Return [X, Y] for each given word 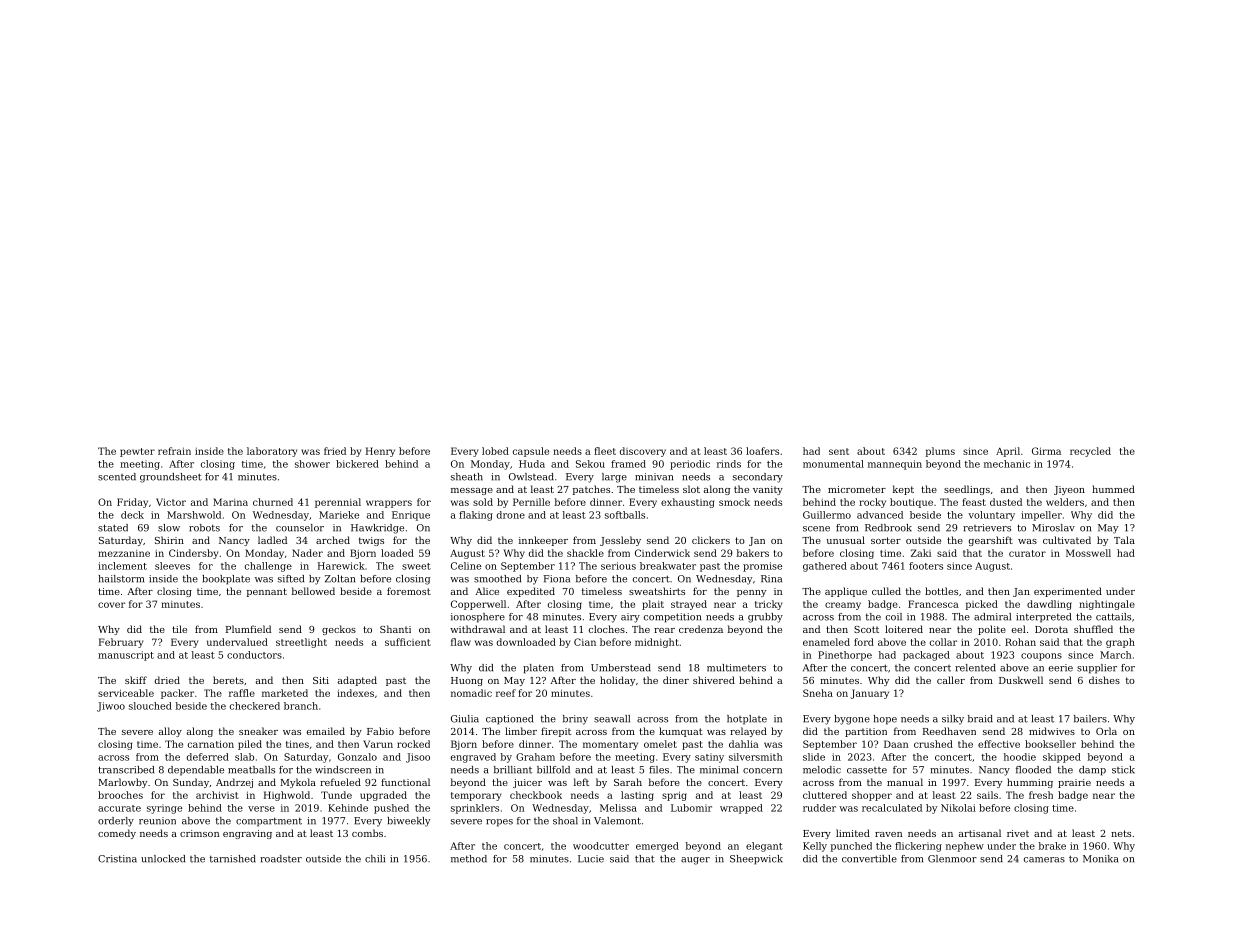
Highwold [287, 796]
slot [691, 489]
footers [926, 566]
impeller [1041, 516]
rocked [413, 744]
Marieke [339, 515]
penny [751, 593]
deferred [208, 757]
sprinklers [475, 809]
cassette [867, 770]
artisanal [980, 833]
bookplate [226, 580]
